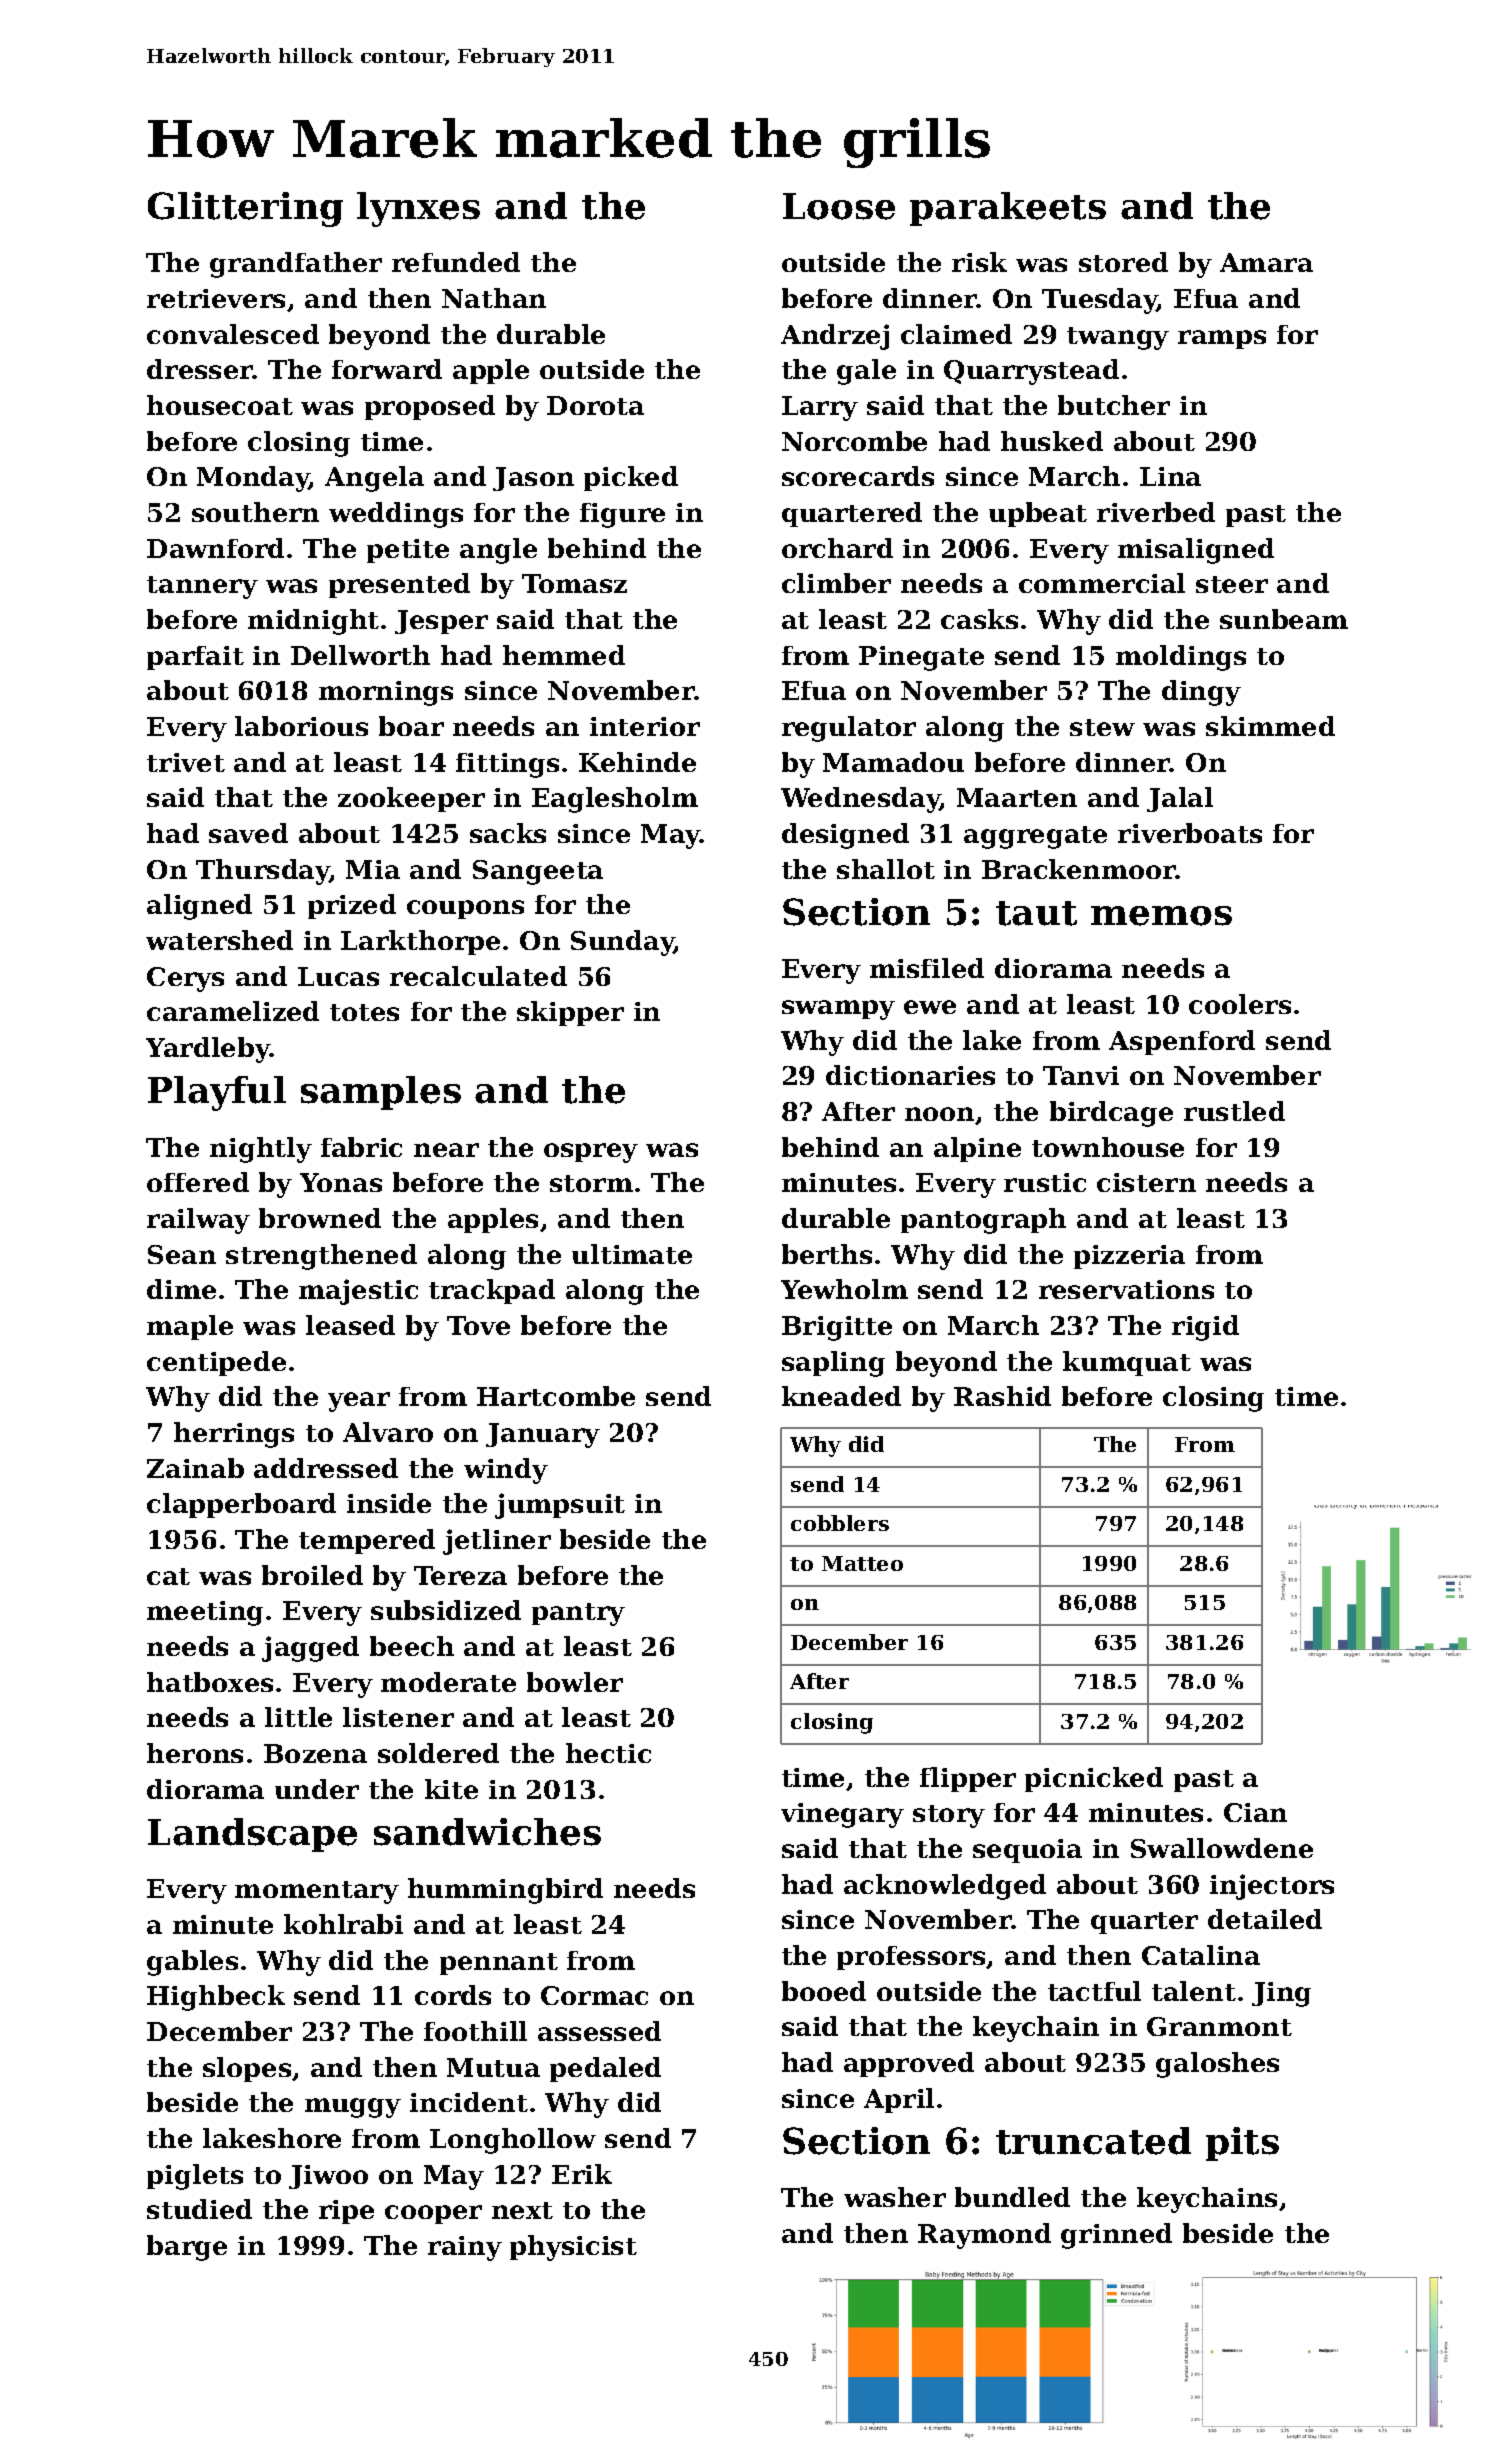 The image size is (1496, 2464). I want to click on swampy, so click(838, 1010).
